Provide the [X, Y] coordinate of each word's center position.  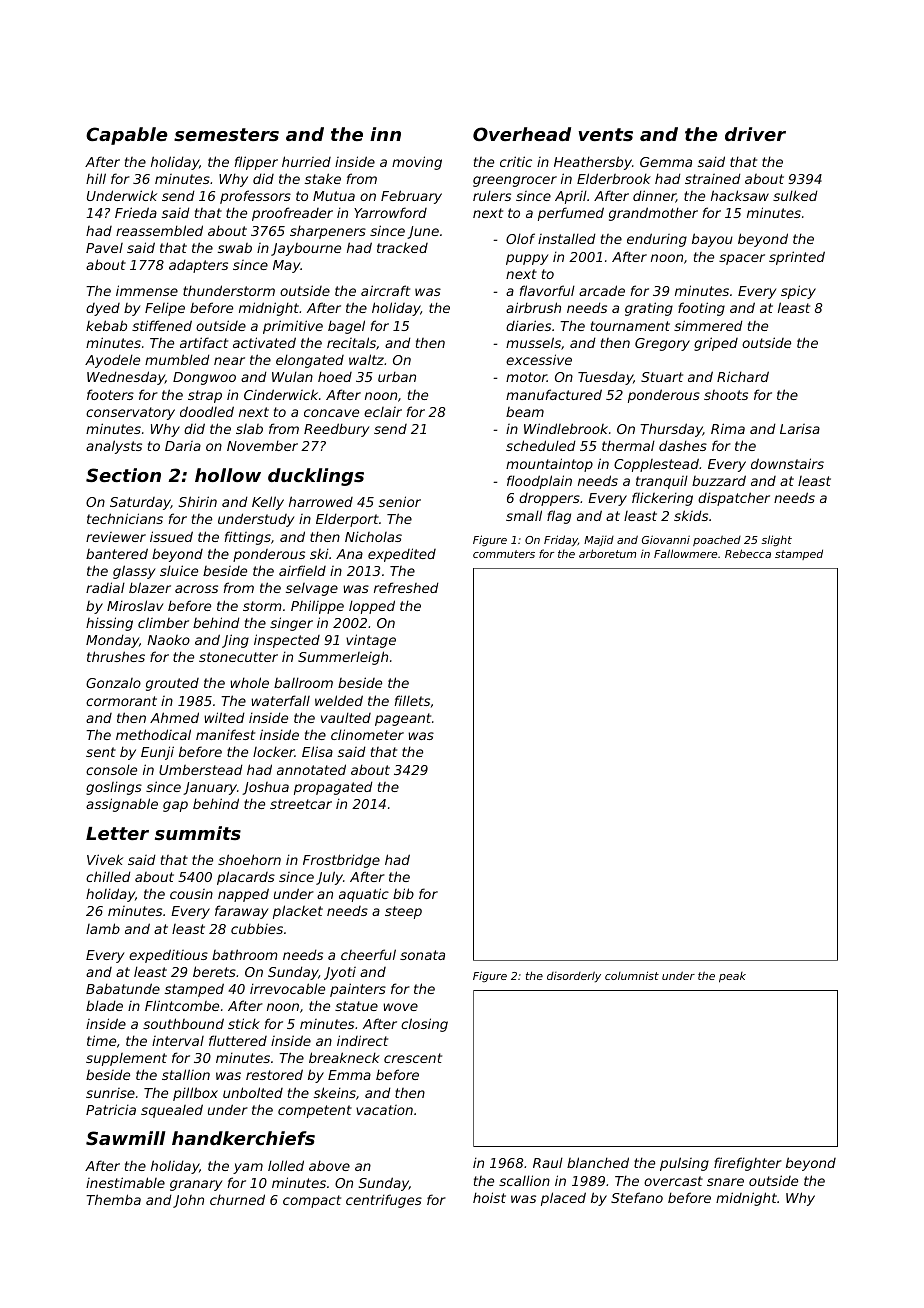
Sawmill [125, 1138]
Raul [548, 1162]
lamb [103, 928]
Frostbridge [341, 861]
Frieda [136, 212]
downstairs [787, 463]
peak [732, 977]
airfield [302, 570]
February [411, 197]
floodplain [539, 482]
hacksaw [740, 195]
